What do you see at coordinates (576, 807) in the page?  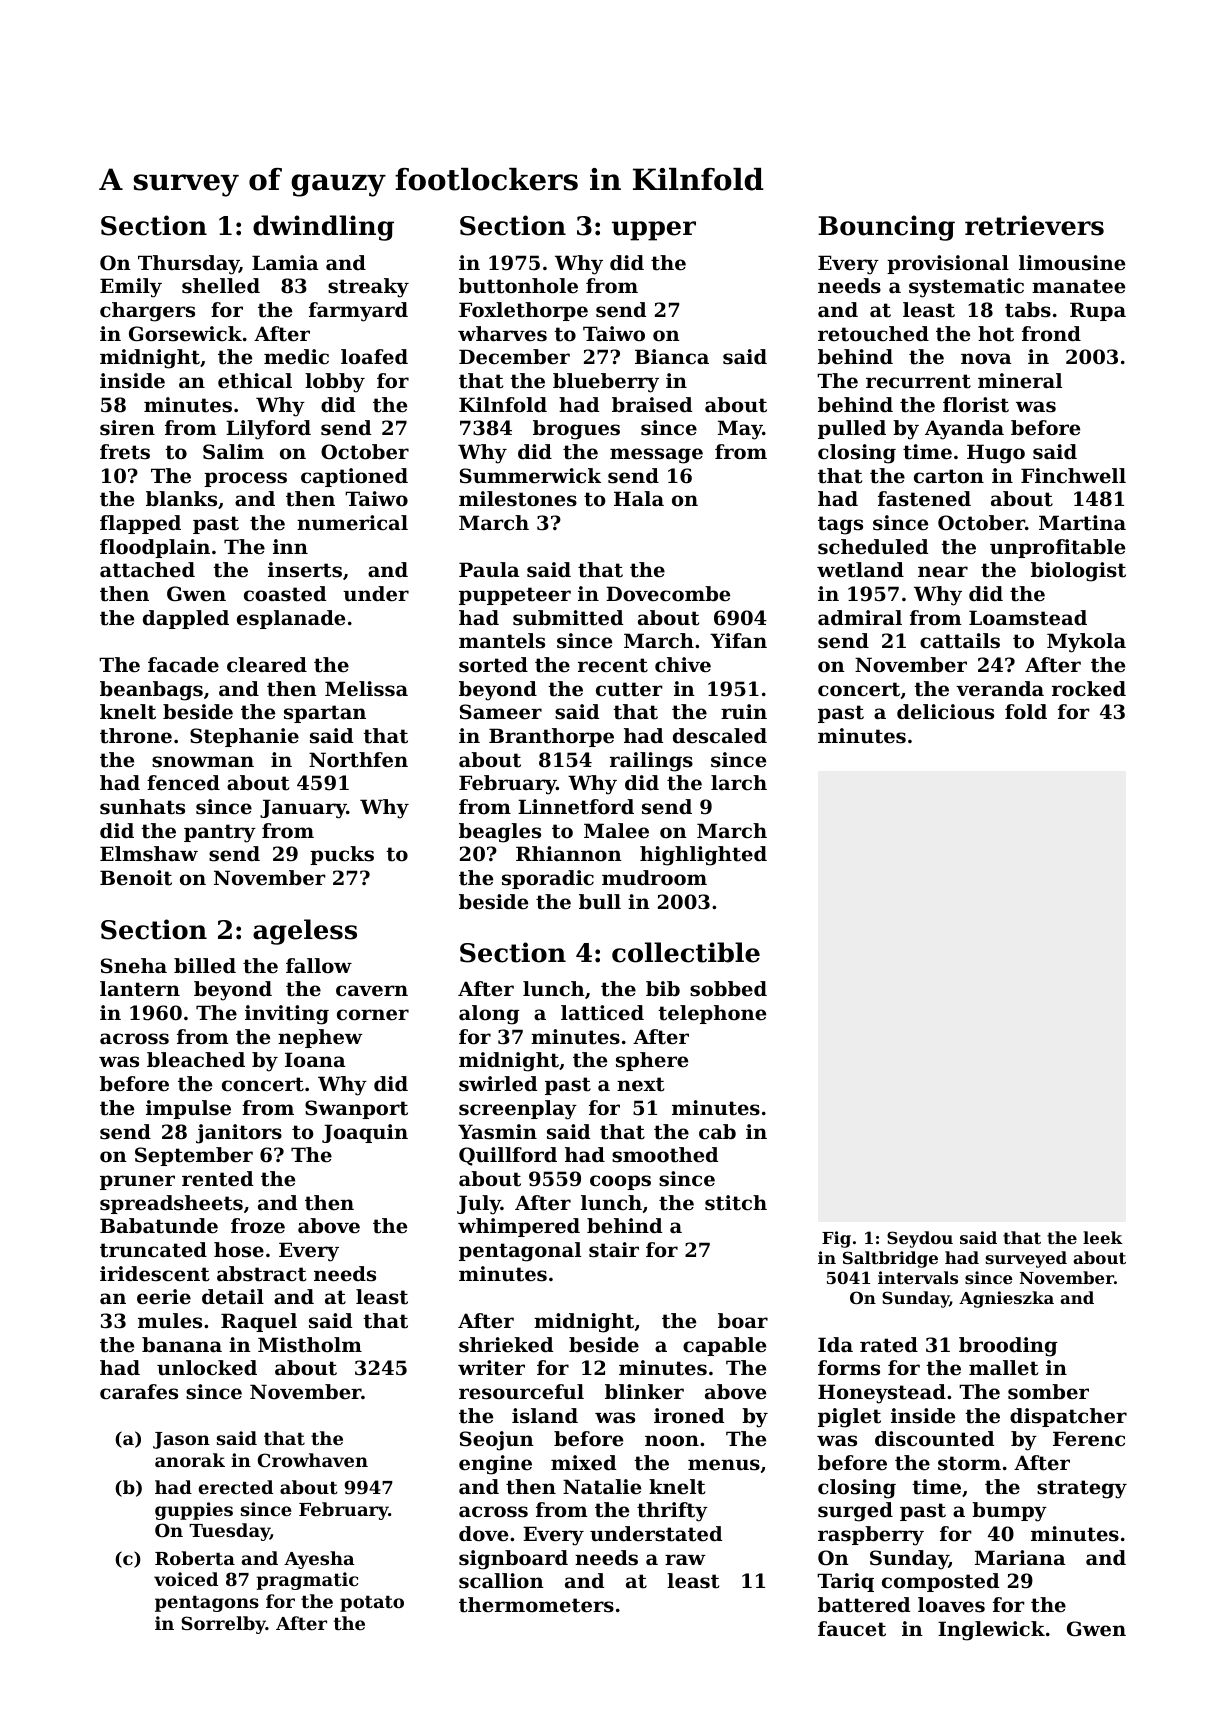 I see `Linnetford` at bounding box center [576, 807].
